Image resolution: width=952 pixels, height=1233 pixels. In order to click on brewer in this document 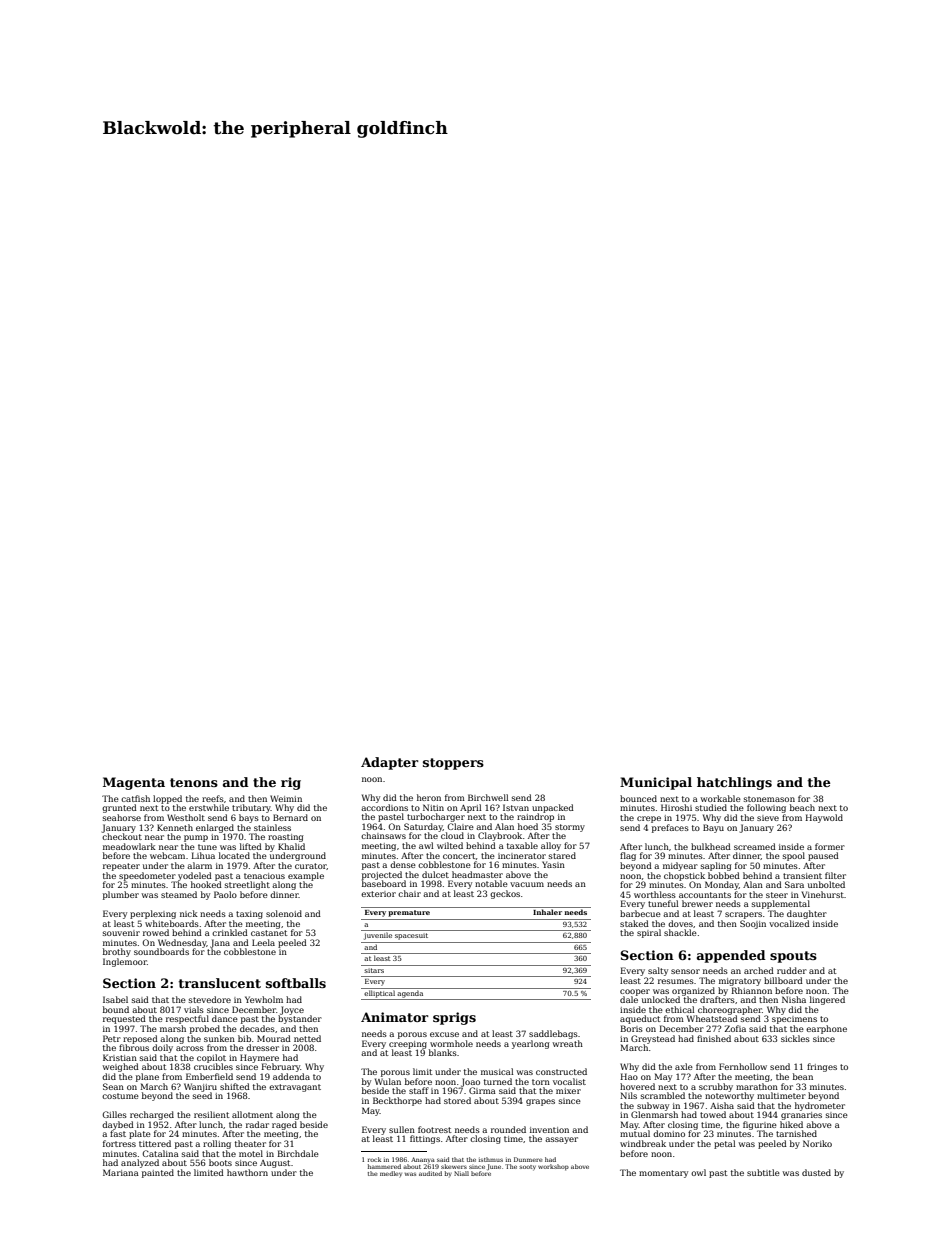, I will do `click(697, 903)`.
